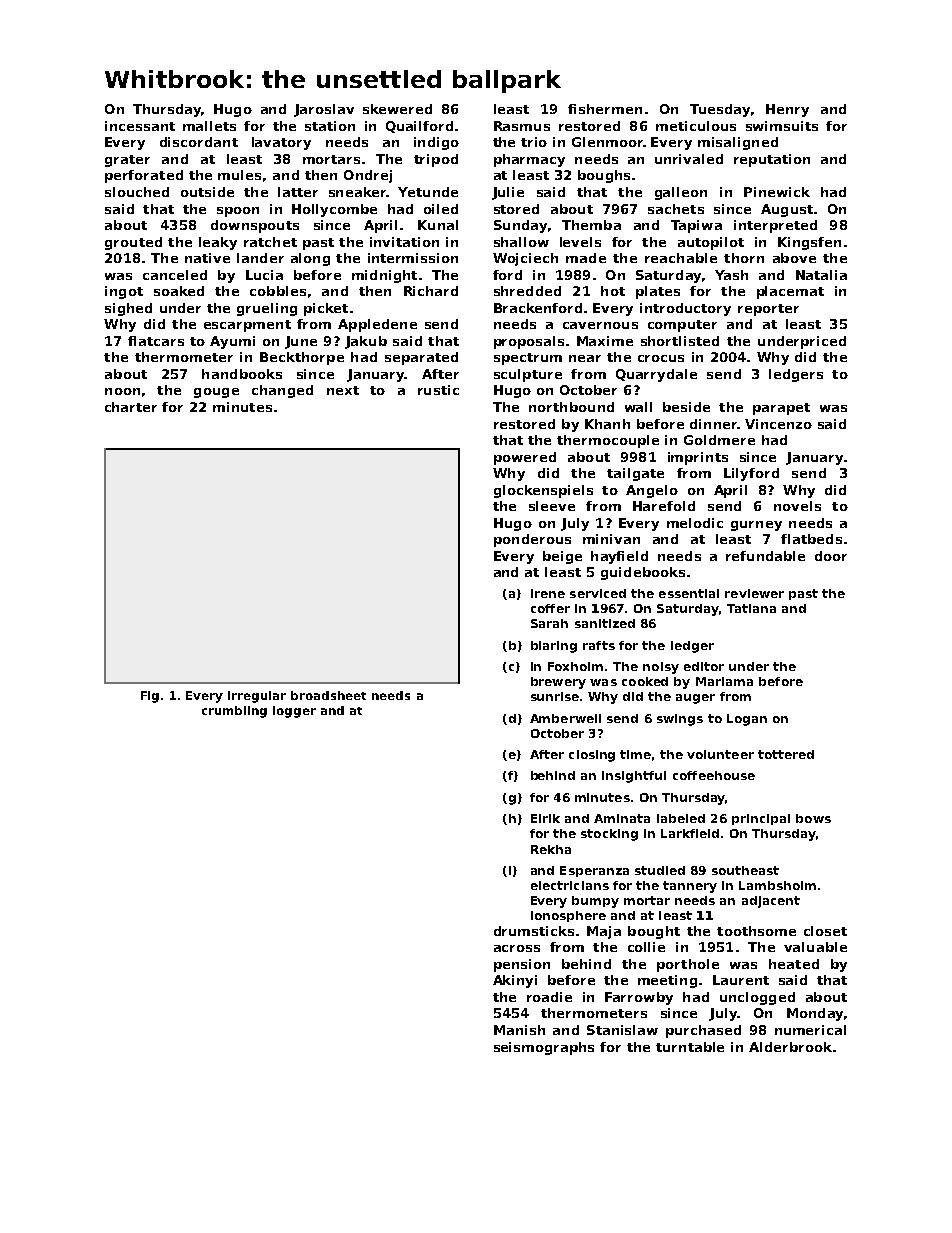  I want to click on Harefold, so click(664, 506).
